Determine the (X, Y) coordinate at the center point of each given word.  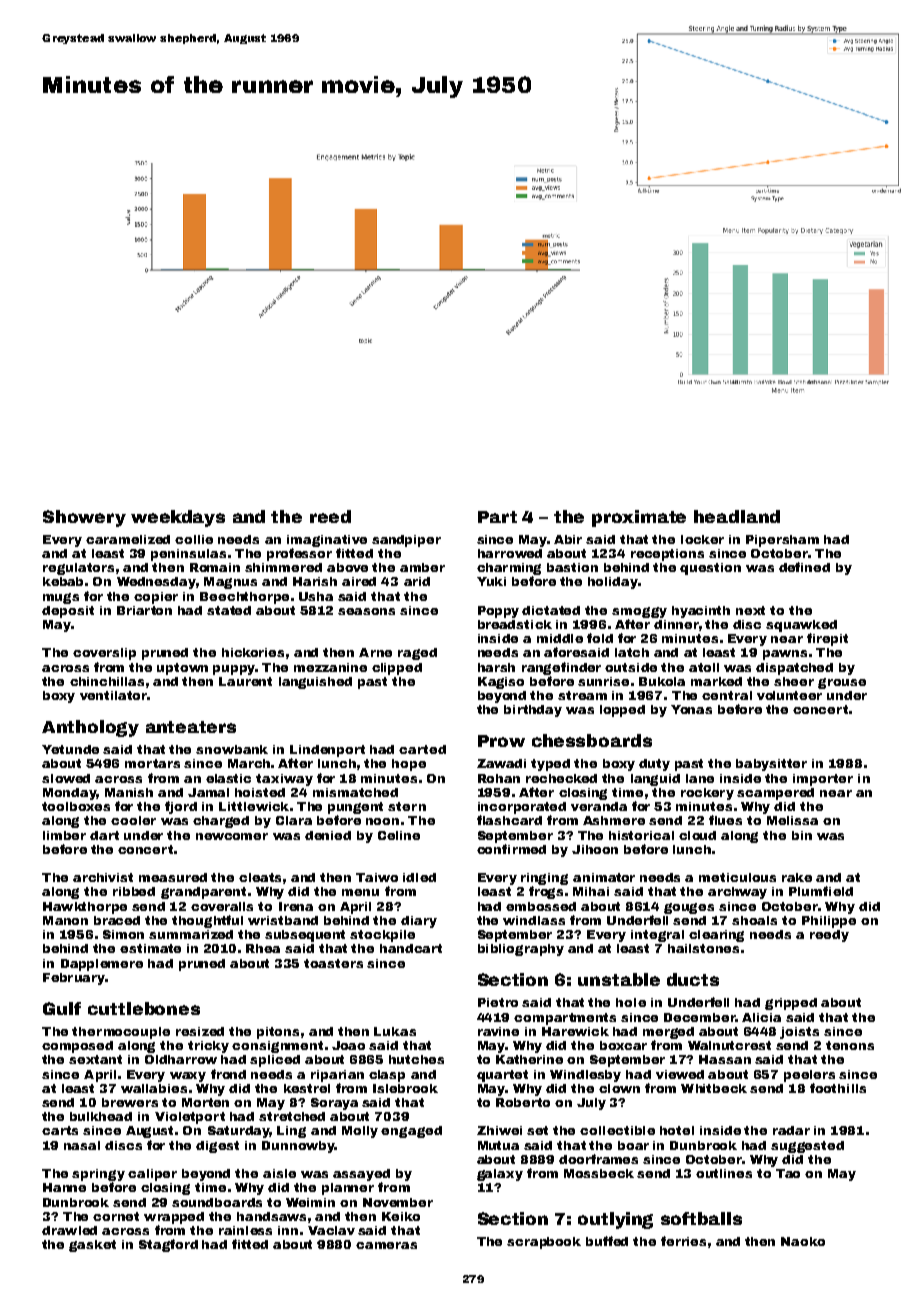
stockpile (382, 936)
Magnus (230, 583)
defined (804, 567)
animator (604, 877)
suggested (807, 1147)
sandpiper (406, 541)
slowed (66, 778)
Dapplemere (102, 965)
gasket (92, 1246)
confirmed (511, 849)
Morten (205, 1102)
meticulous (737, 877)
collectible (617, 1130)
